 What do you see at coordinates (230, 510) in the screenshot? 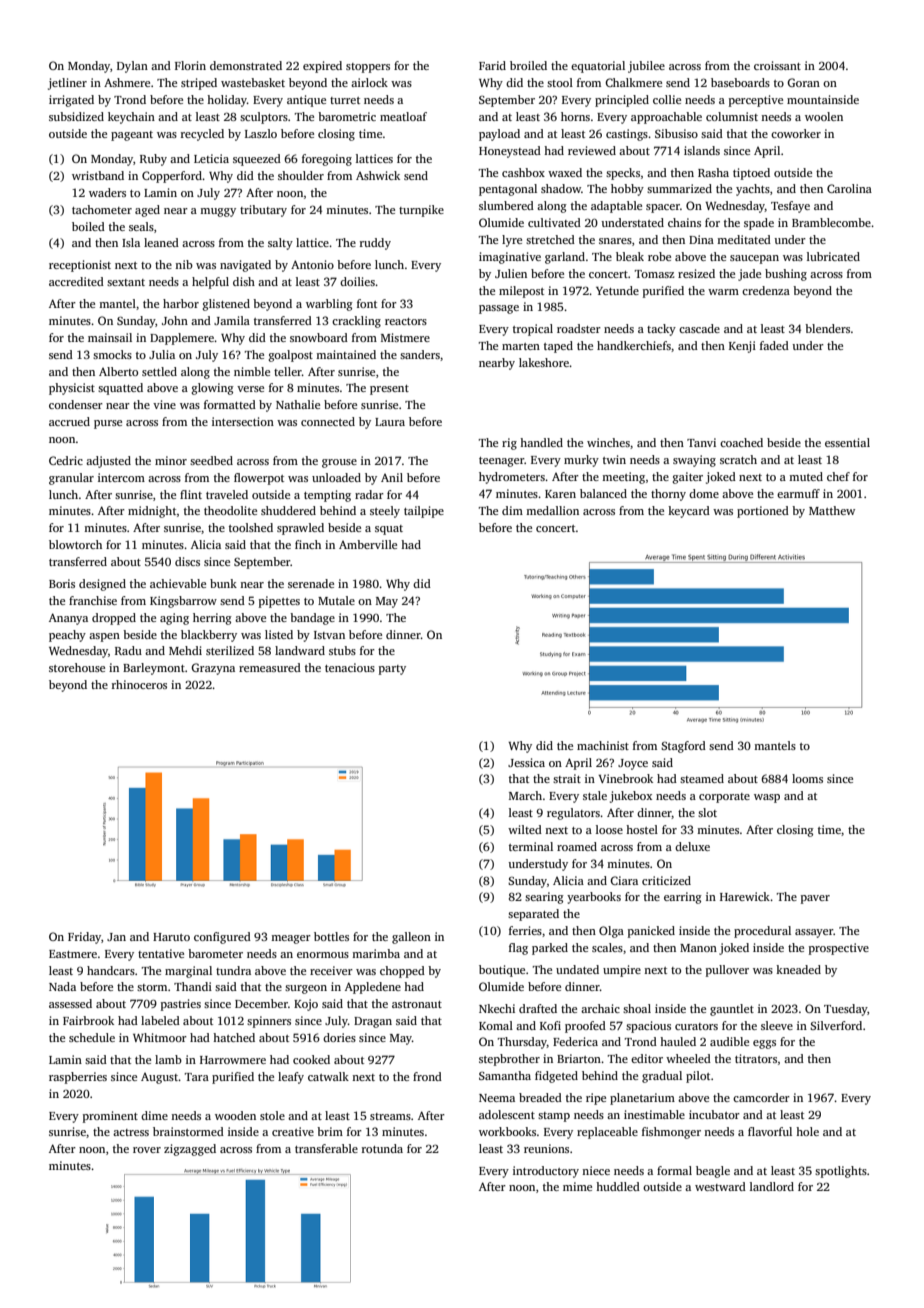
I see `theodolite` at bounding box center [230, 510].
